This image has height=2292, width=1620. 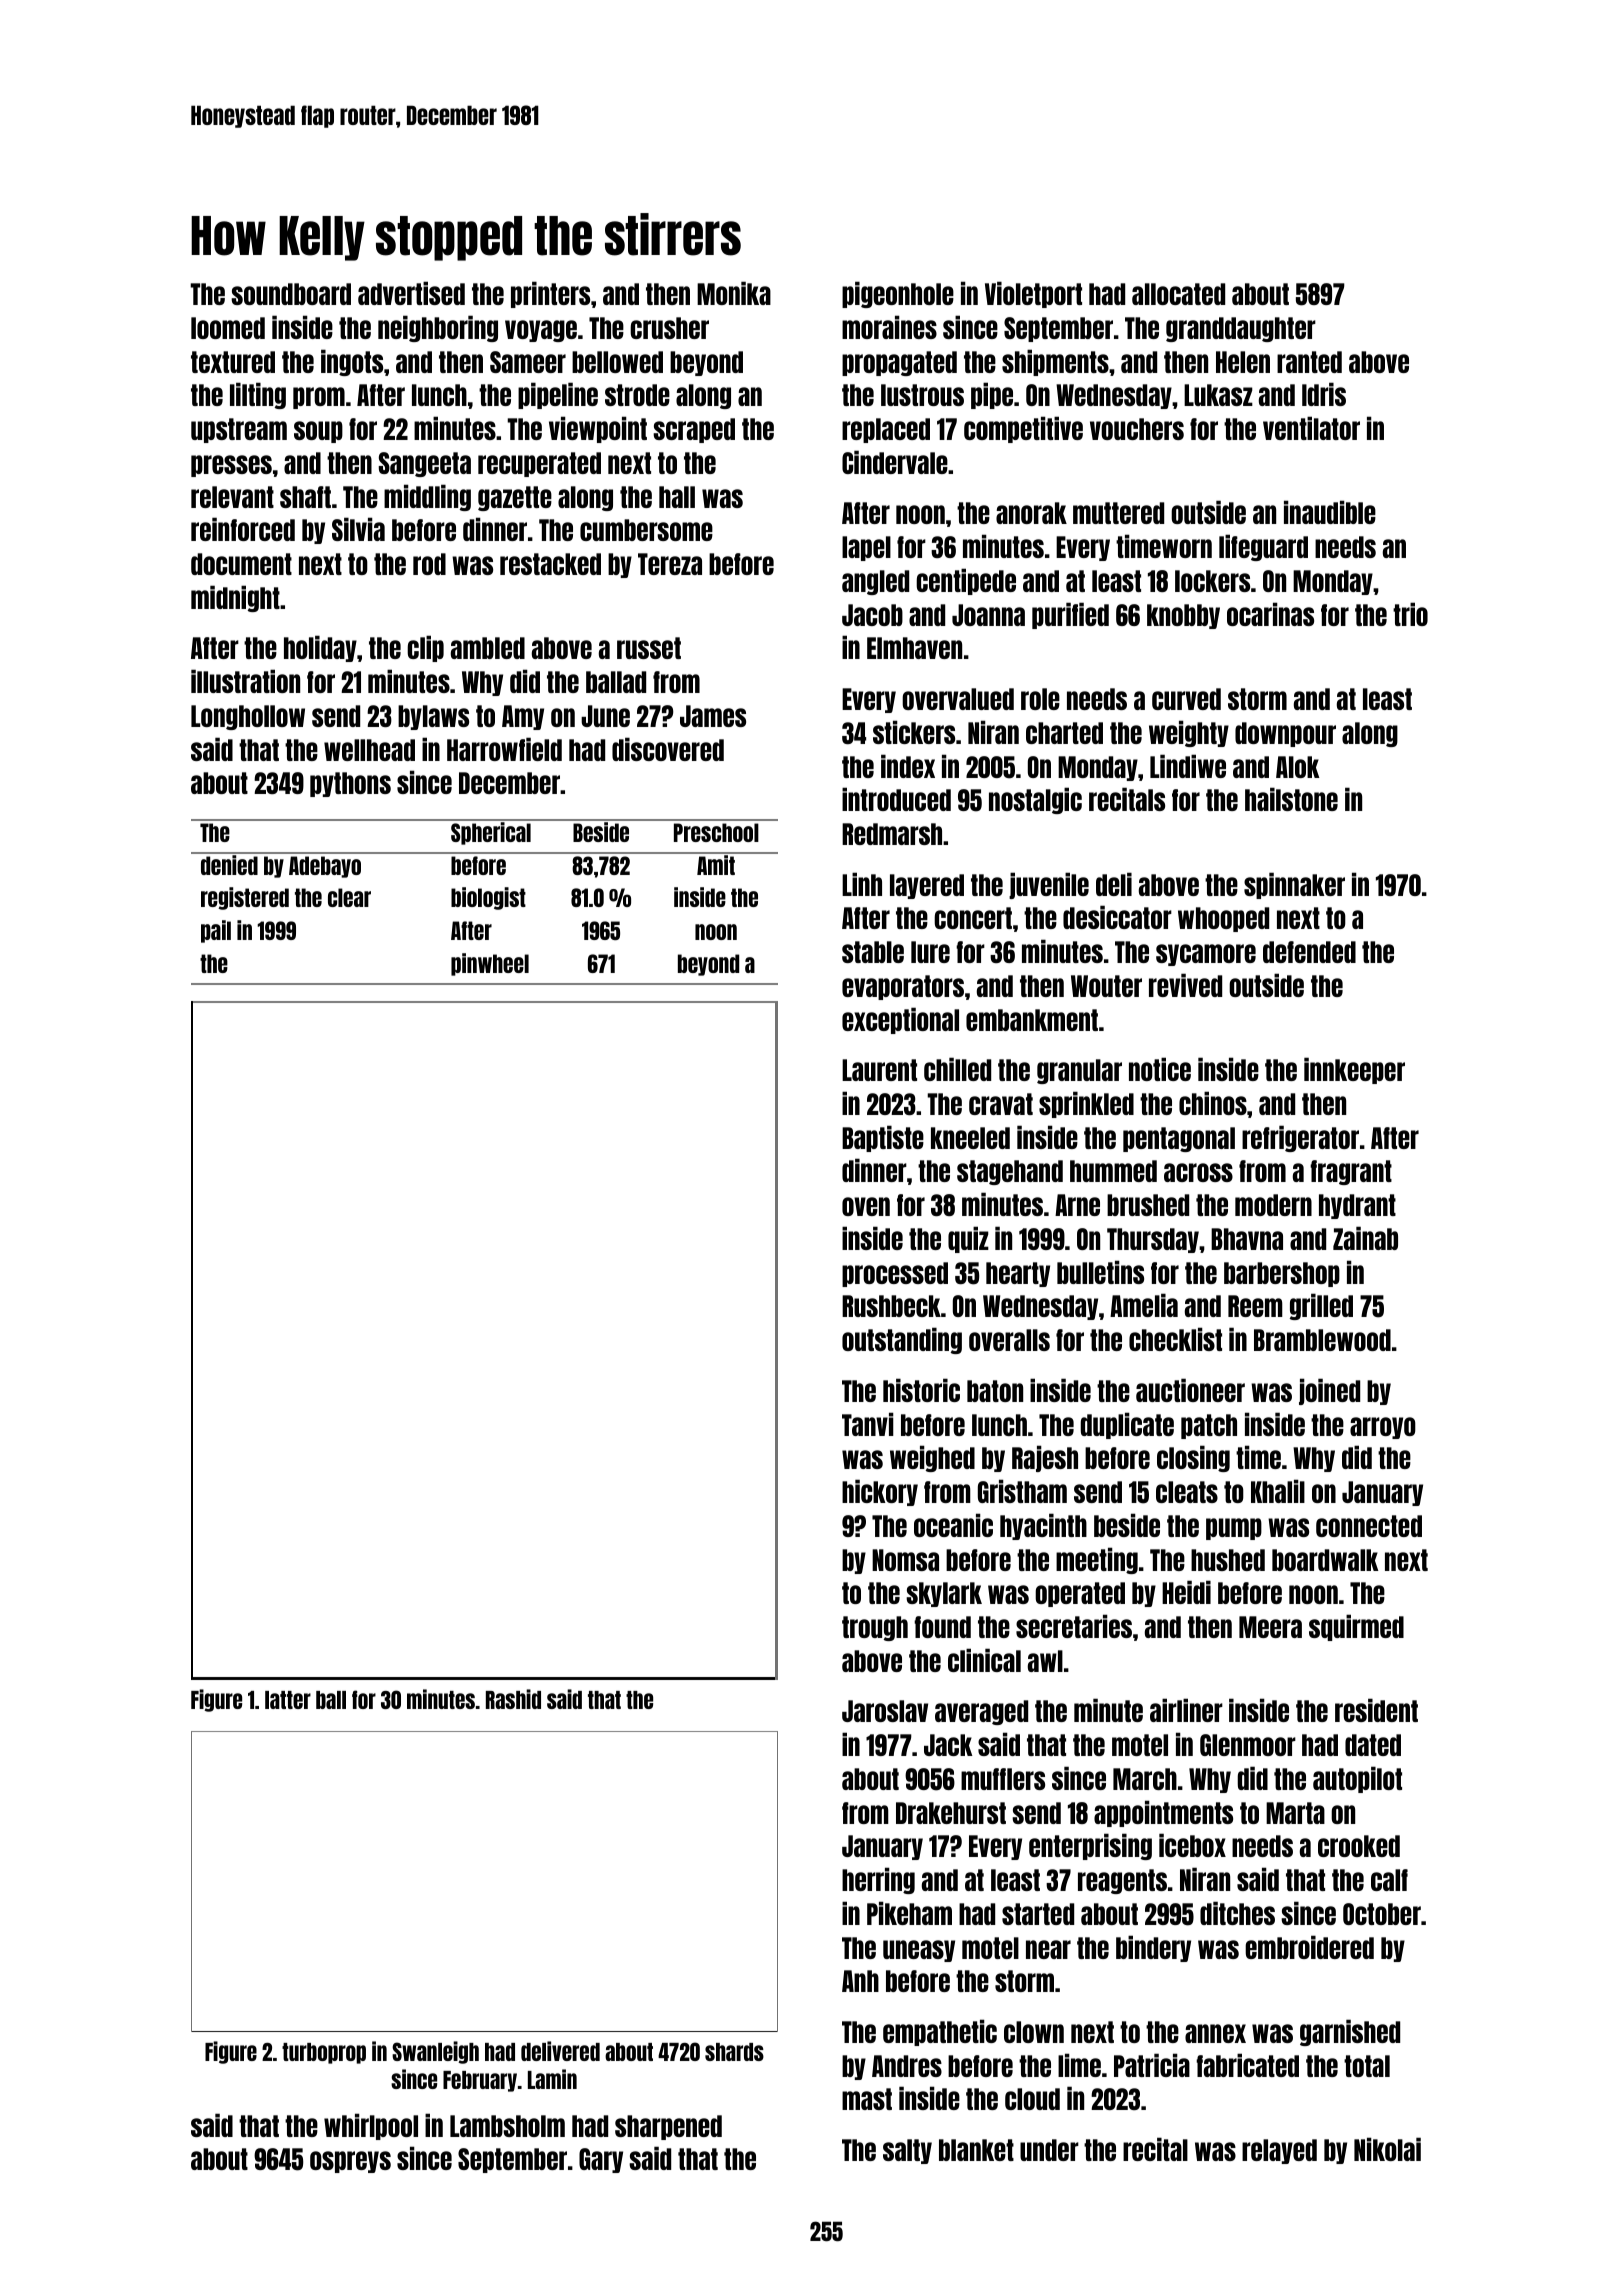 What do you see at coordinates (898, 294) in the image?
I see `pigeonhole` at bounding box center [898, 294].
